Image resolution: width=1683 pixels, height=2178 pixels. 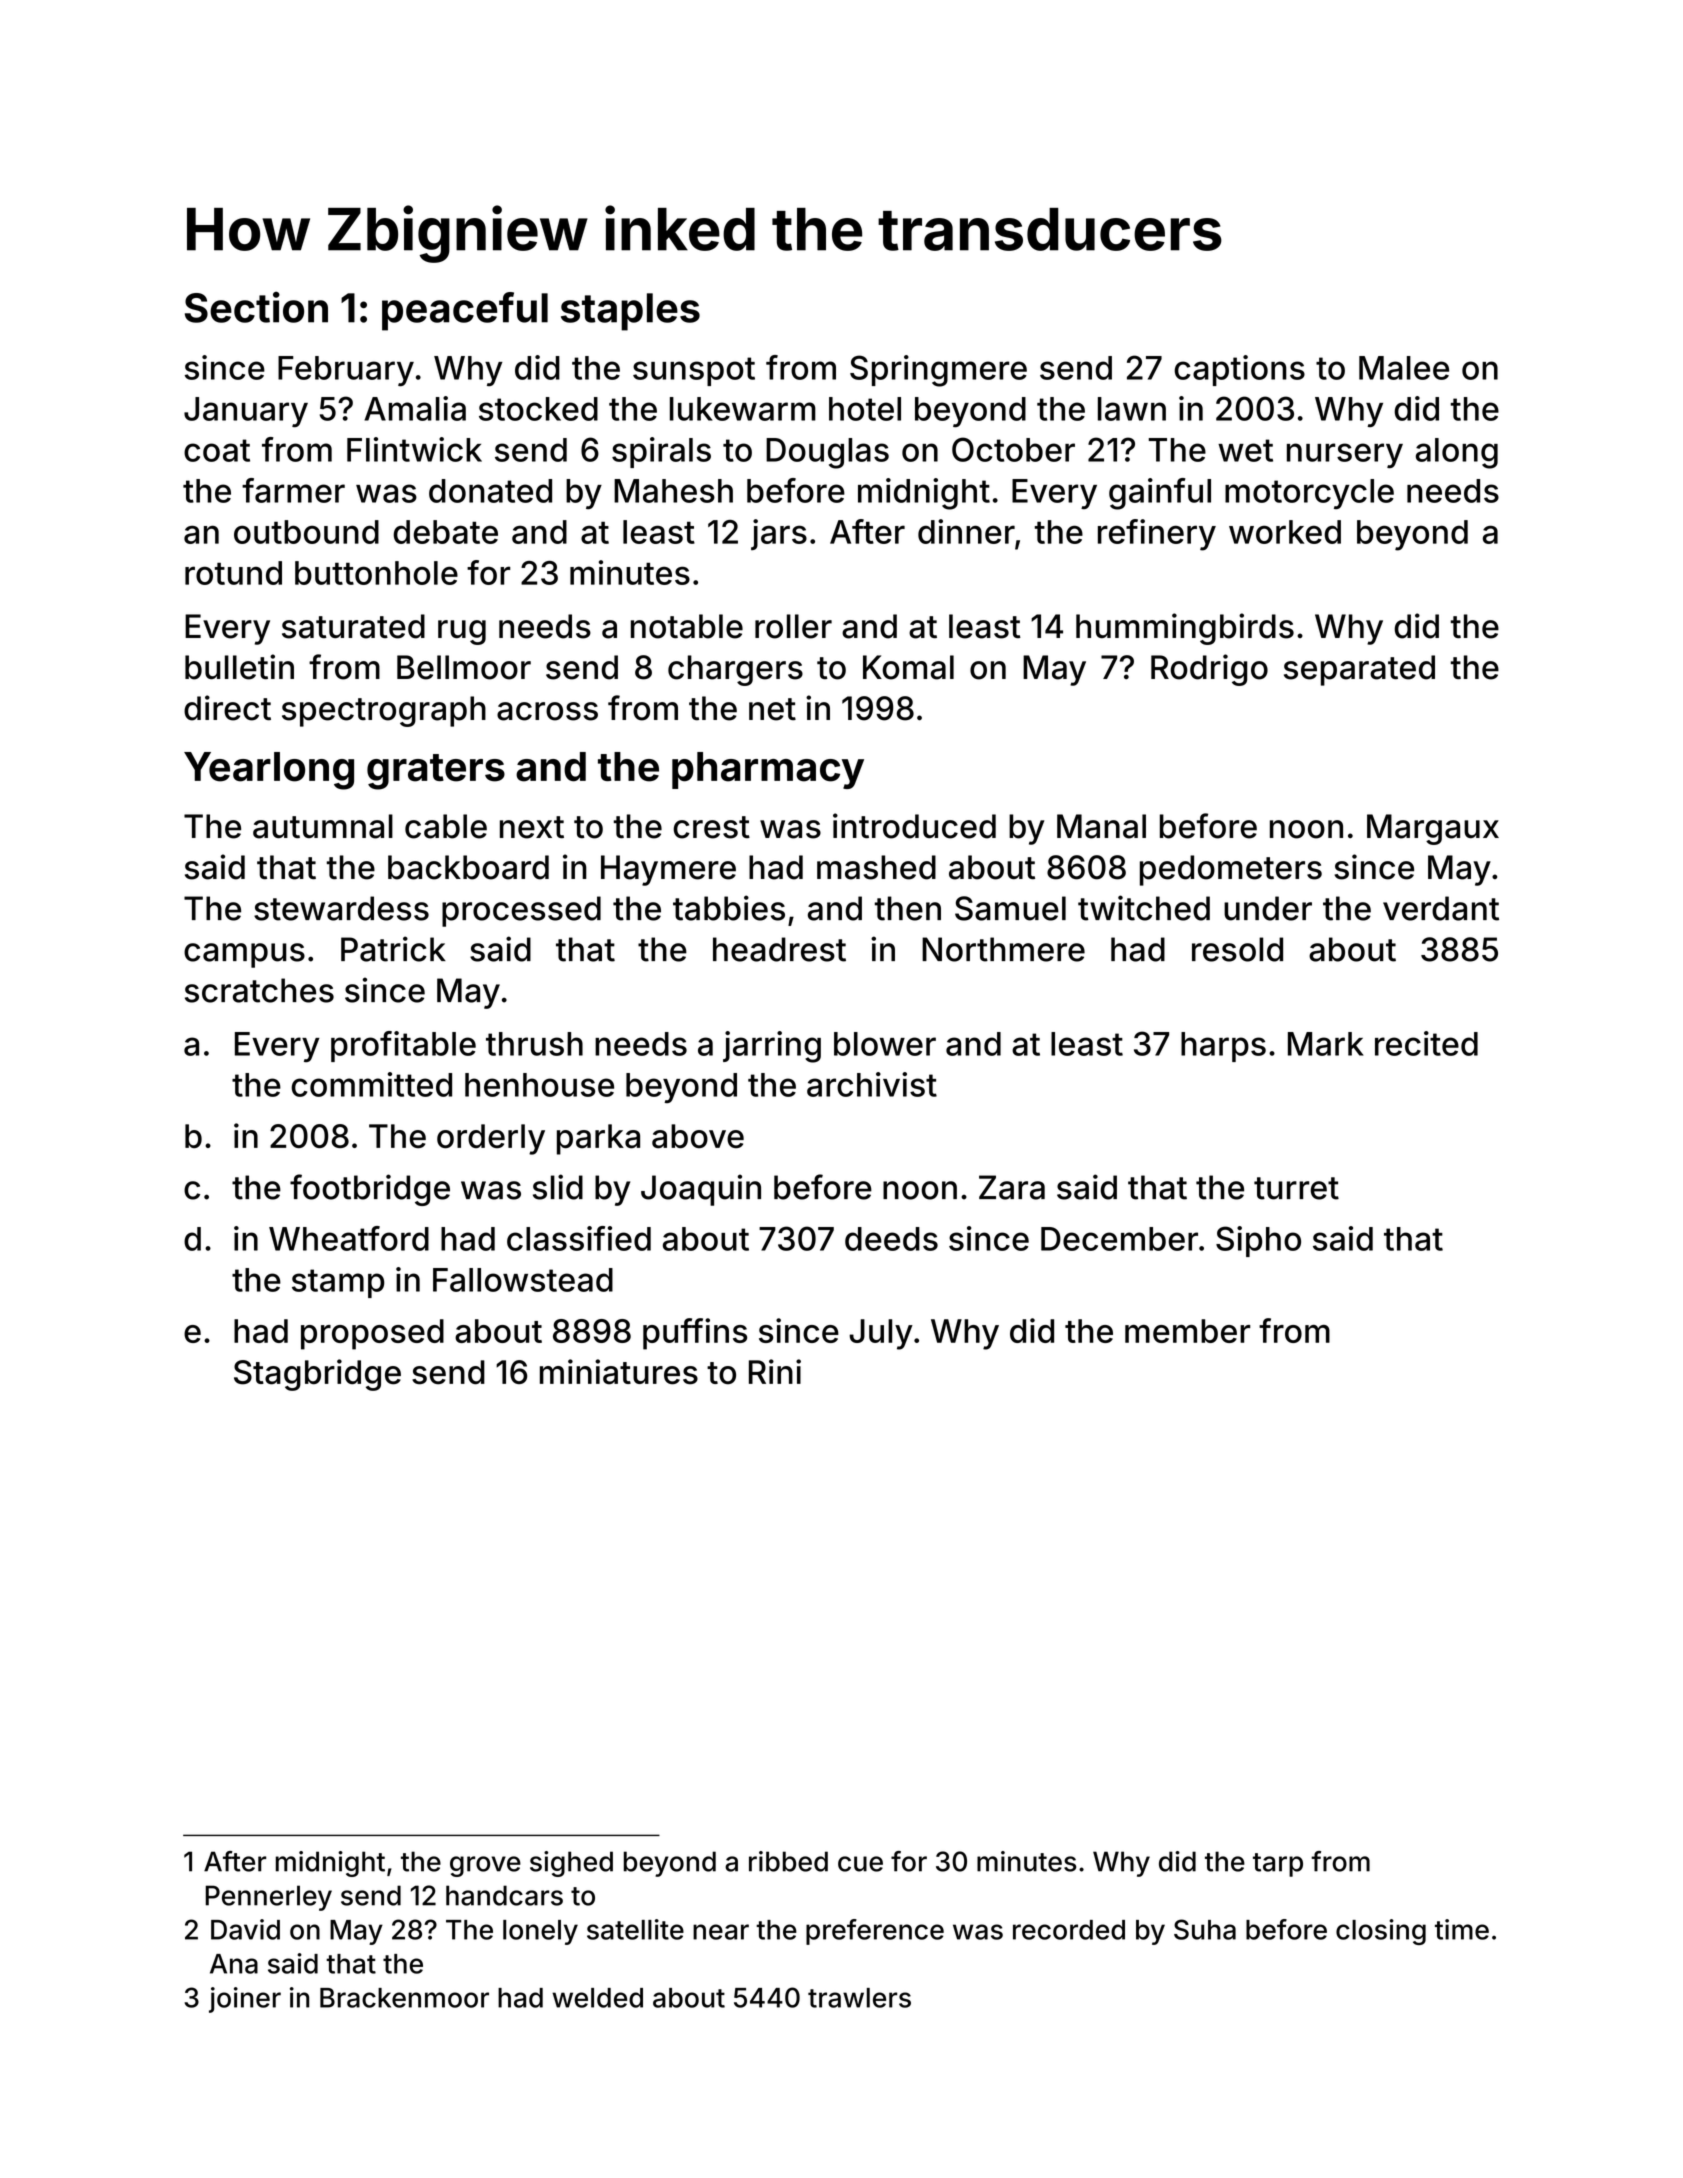 What do you see at coordinates (393, 949) in the document?
I see `Patrick` at bounding box center [393, 949].
